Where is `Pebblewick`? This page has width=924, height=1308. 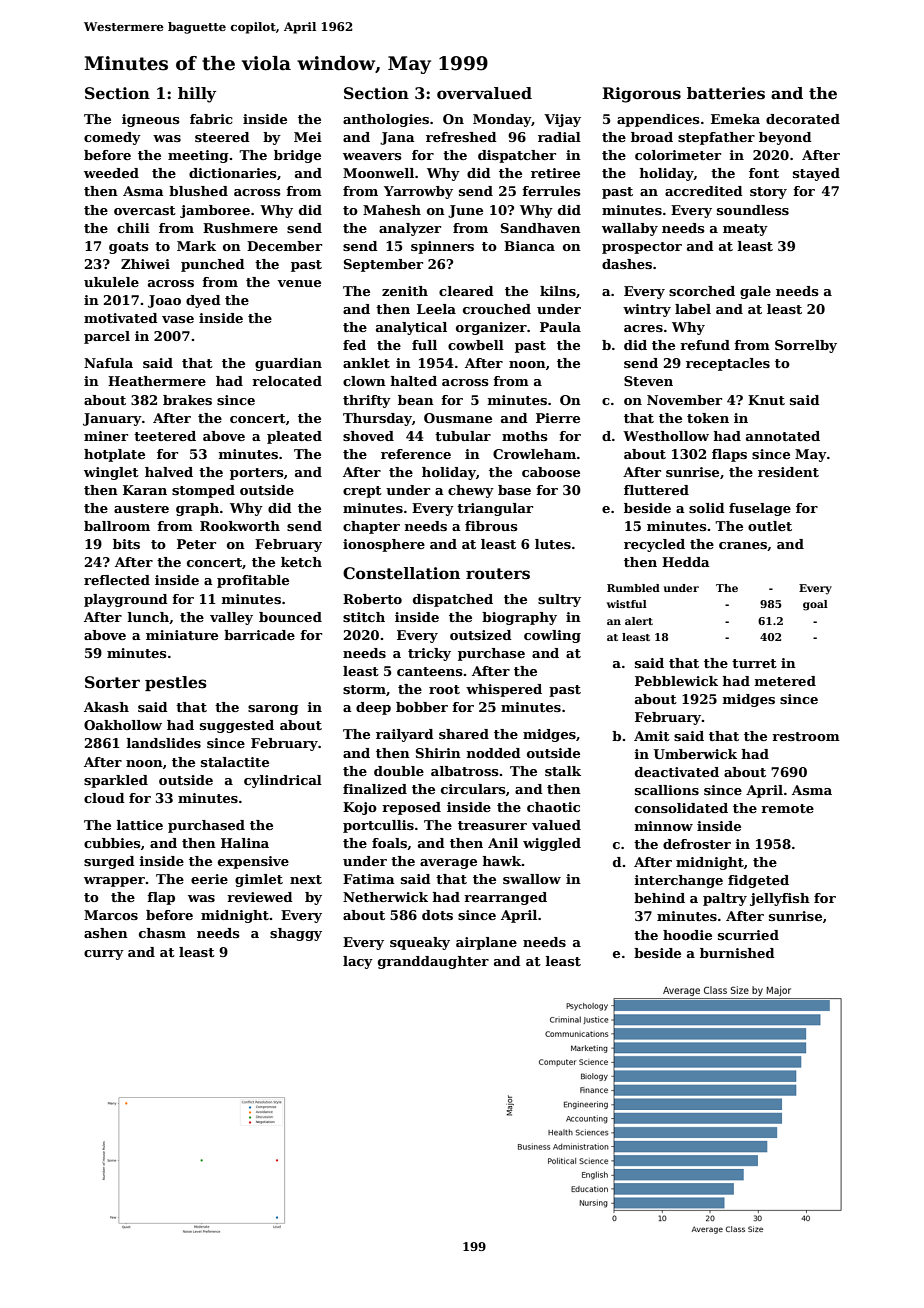 Pebblewick is located at coordinates (676, 681).
